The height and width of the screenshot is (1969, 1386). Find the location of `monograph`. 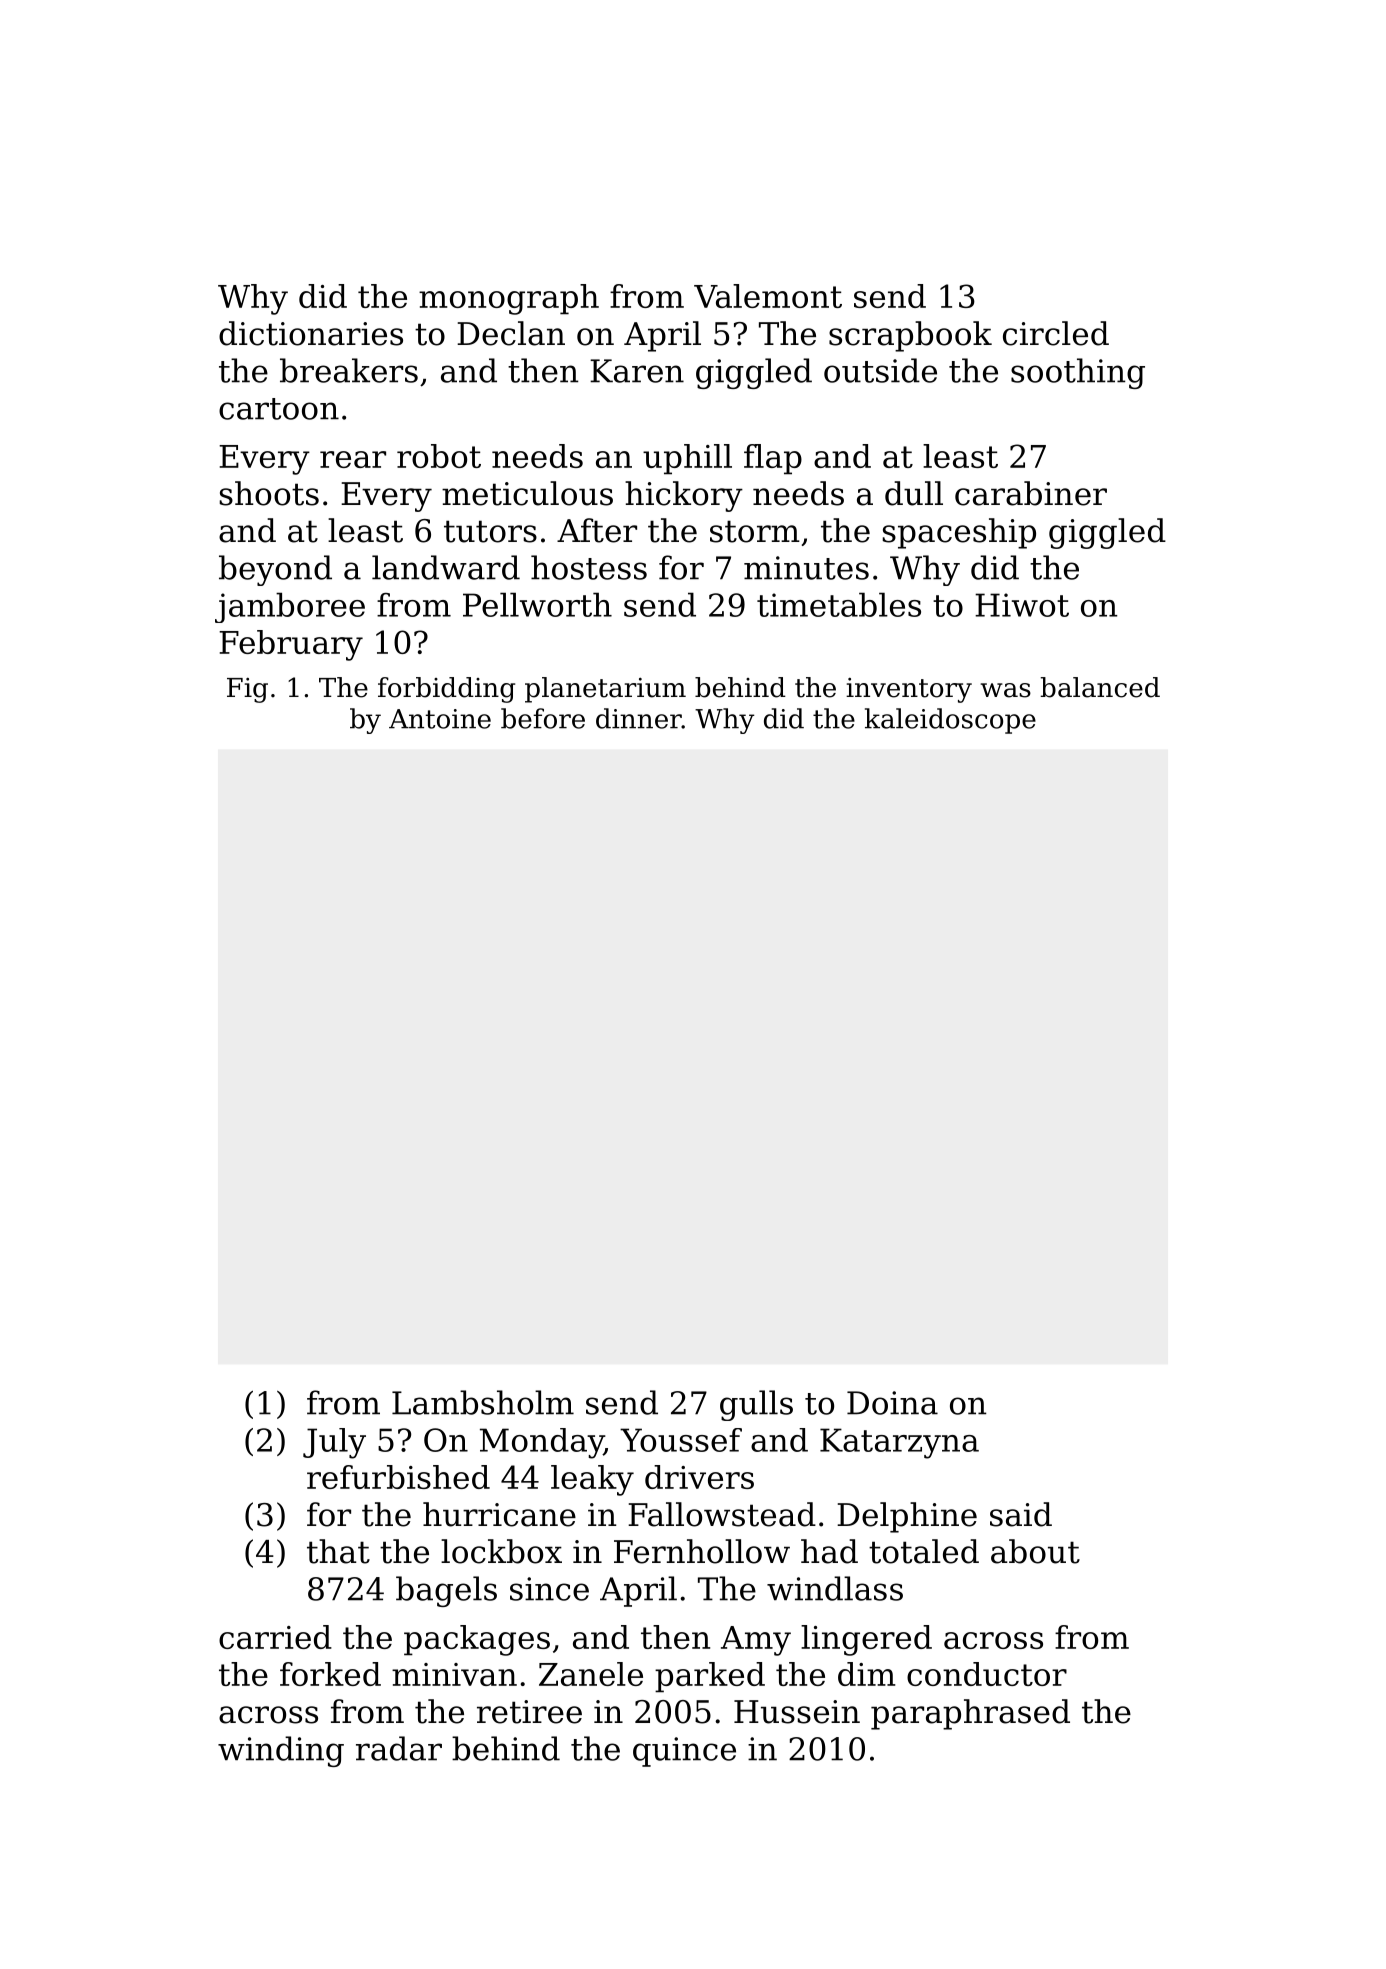

monograph is located at coordinates (509, 299).
